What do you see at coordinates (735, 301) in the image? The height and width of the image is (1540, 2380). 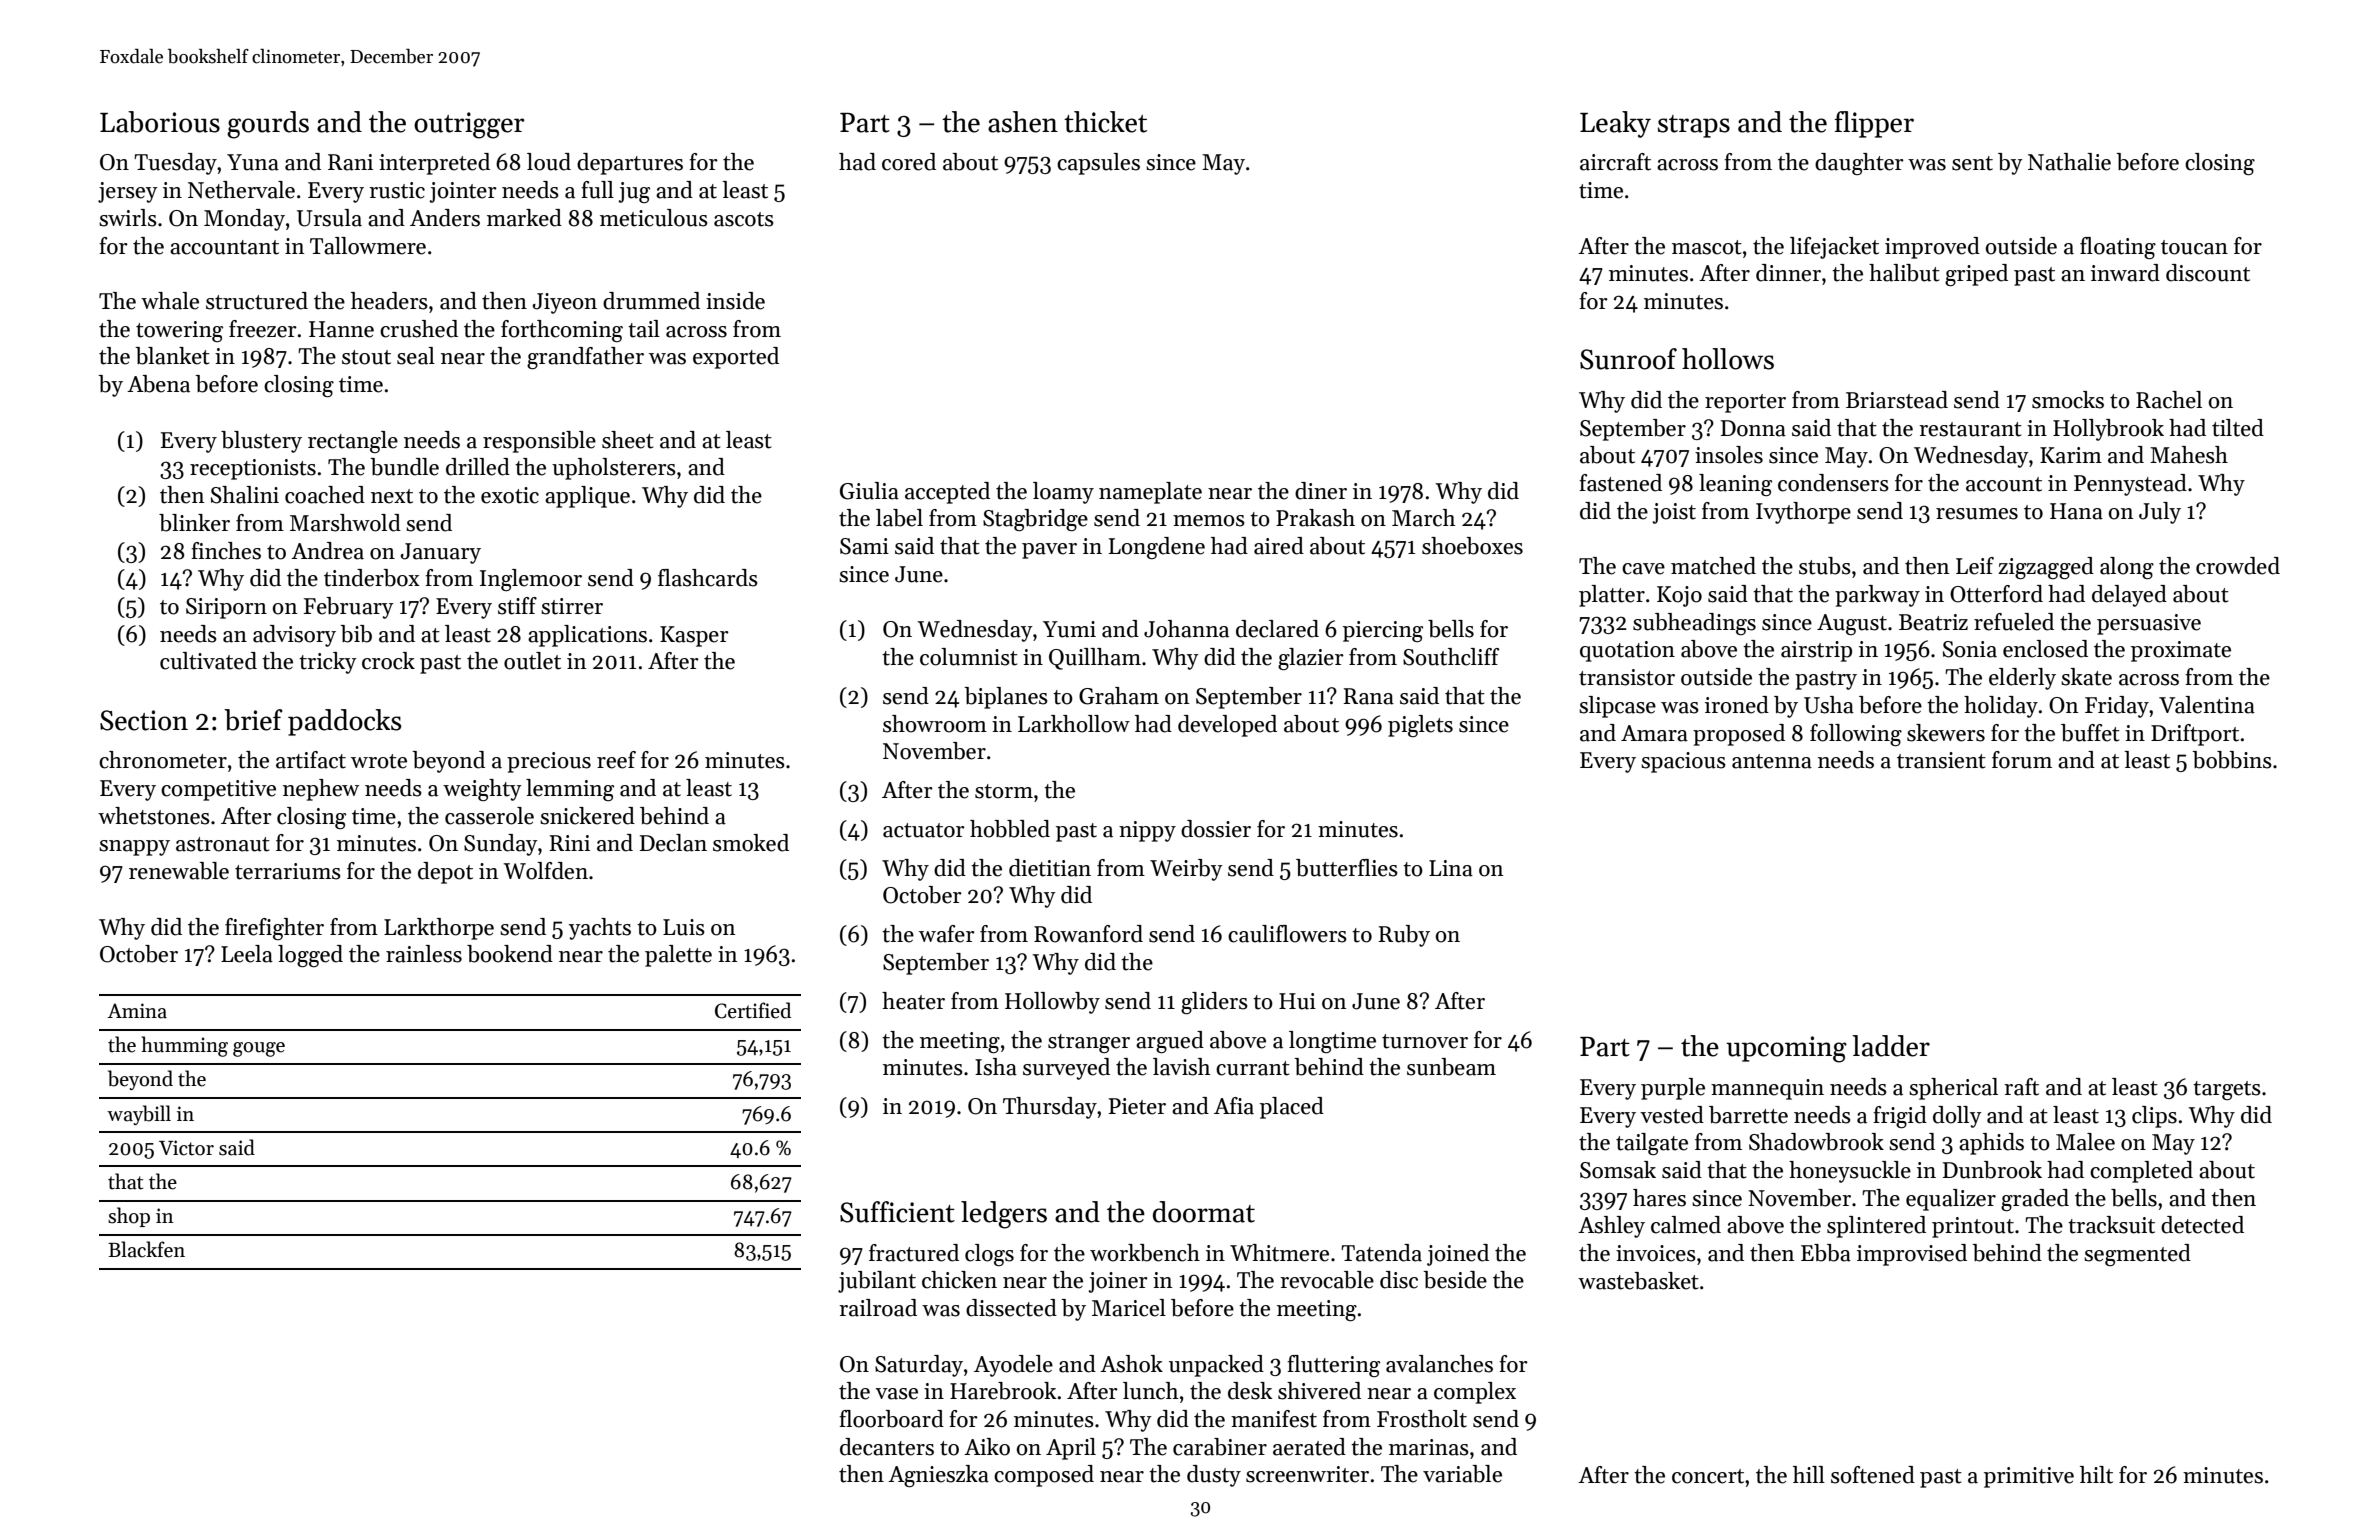 I see `inside` at bounding box center [735, 301].
